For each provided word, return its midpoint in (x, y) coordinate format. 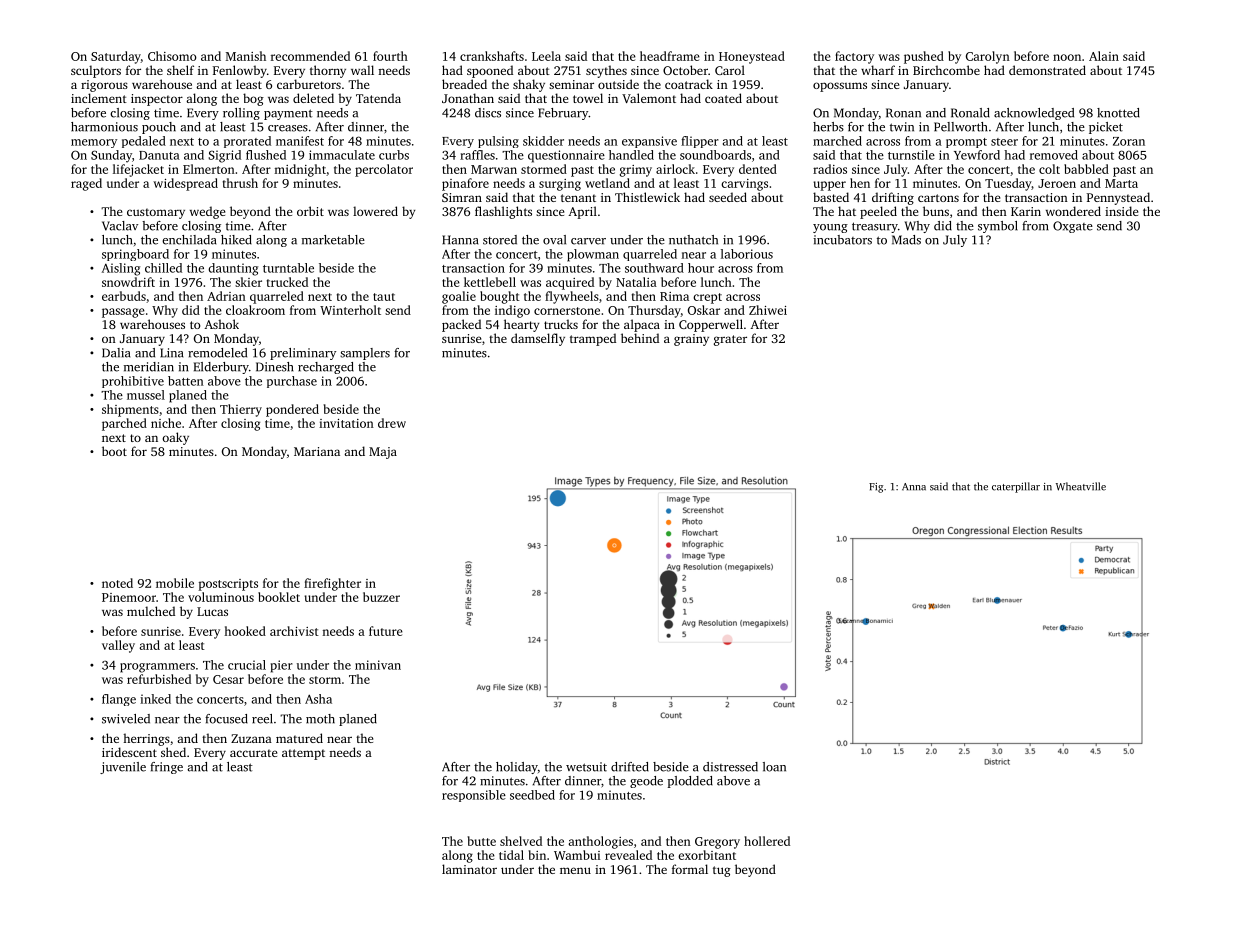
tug (722, 871)
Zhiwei (768, 310)
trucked (287, 282)
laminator (469, 869)
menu (575, 870)
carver (588, 241)
